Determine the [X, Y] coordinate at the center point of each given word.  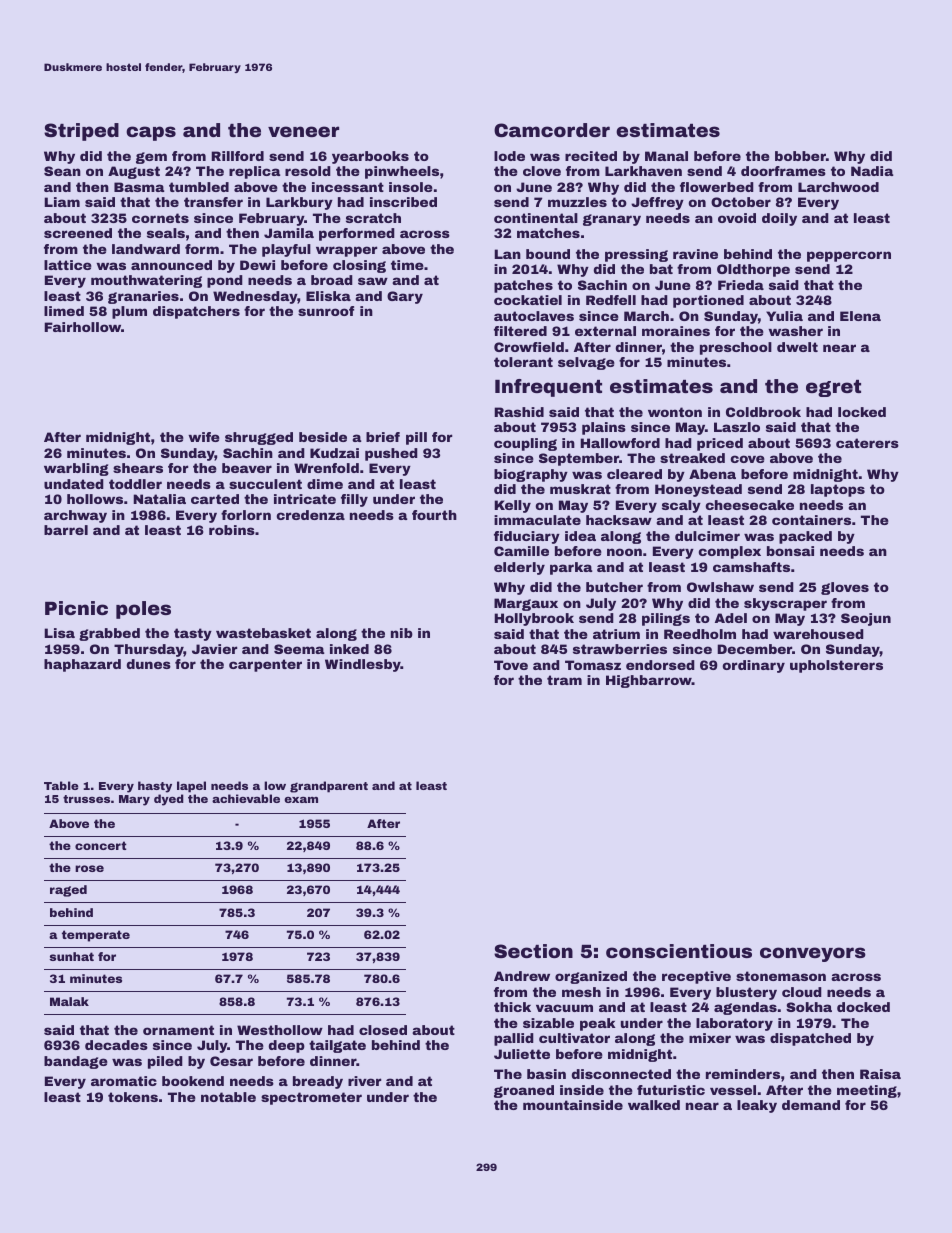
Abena [712, 474]
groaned [524, 1091]
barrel [66, 530]
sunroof [326, 311]
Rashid [519, 412]
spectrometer [311, 1098]
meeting [867, 1091]
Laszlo [737, 427]
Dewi [257, 265]
